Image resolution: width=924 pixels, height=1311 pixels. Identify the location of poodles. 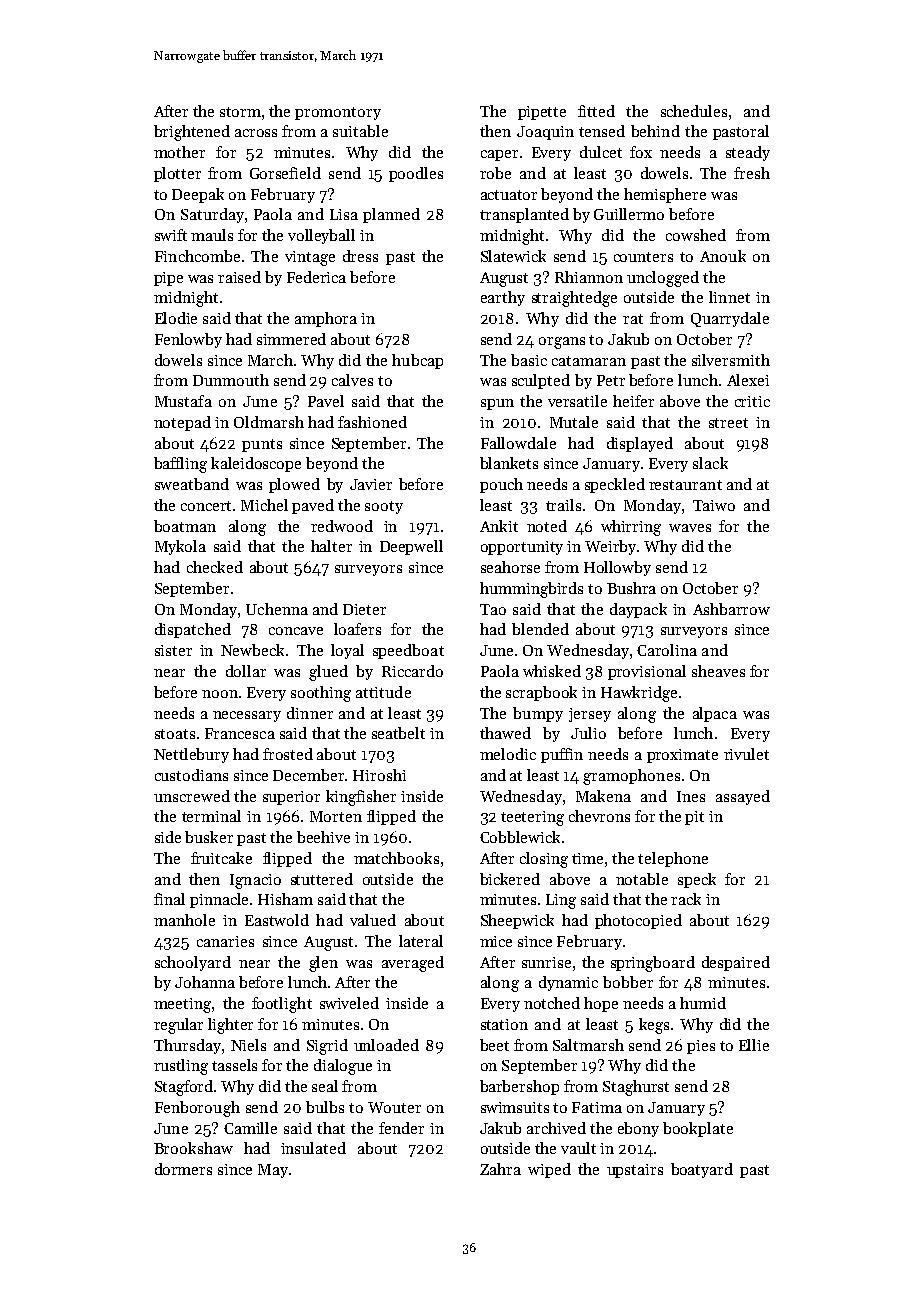
(416, 174).
